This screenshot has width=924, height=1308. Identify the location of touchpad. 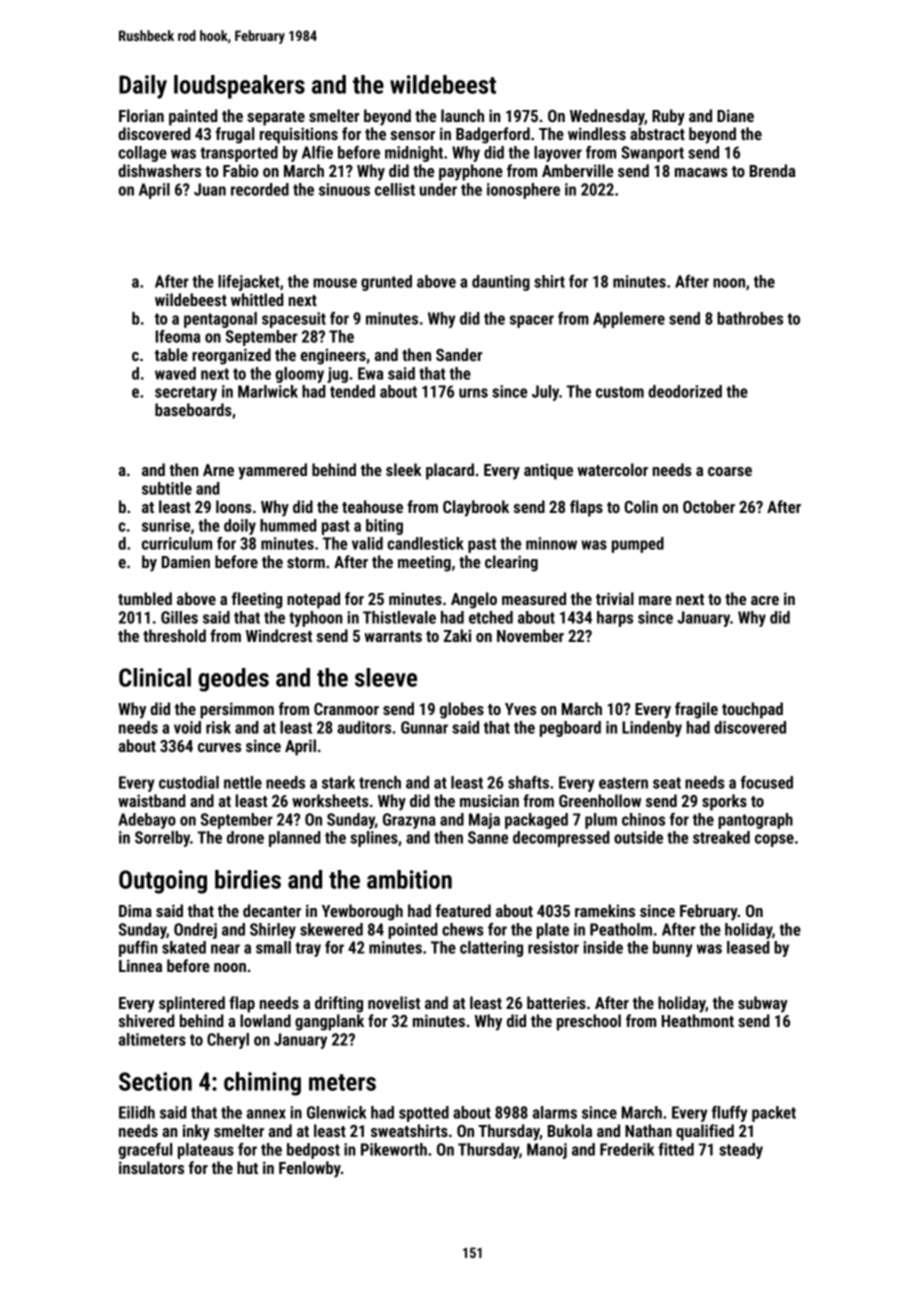
(752, 710).
